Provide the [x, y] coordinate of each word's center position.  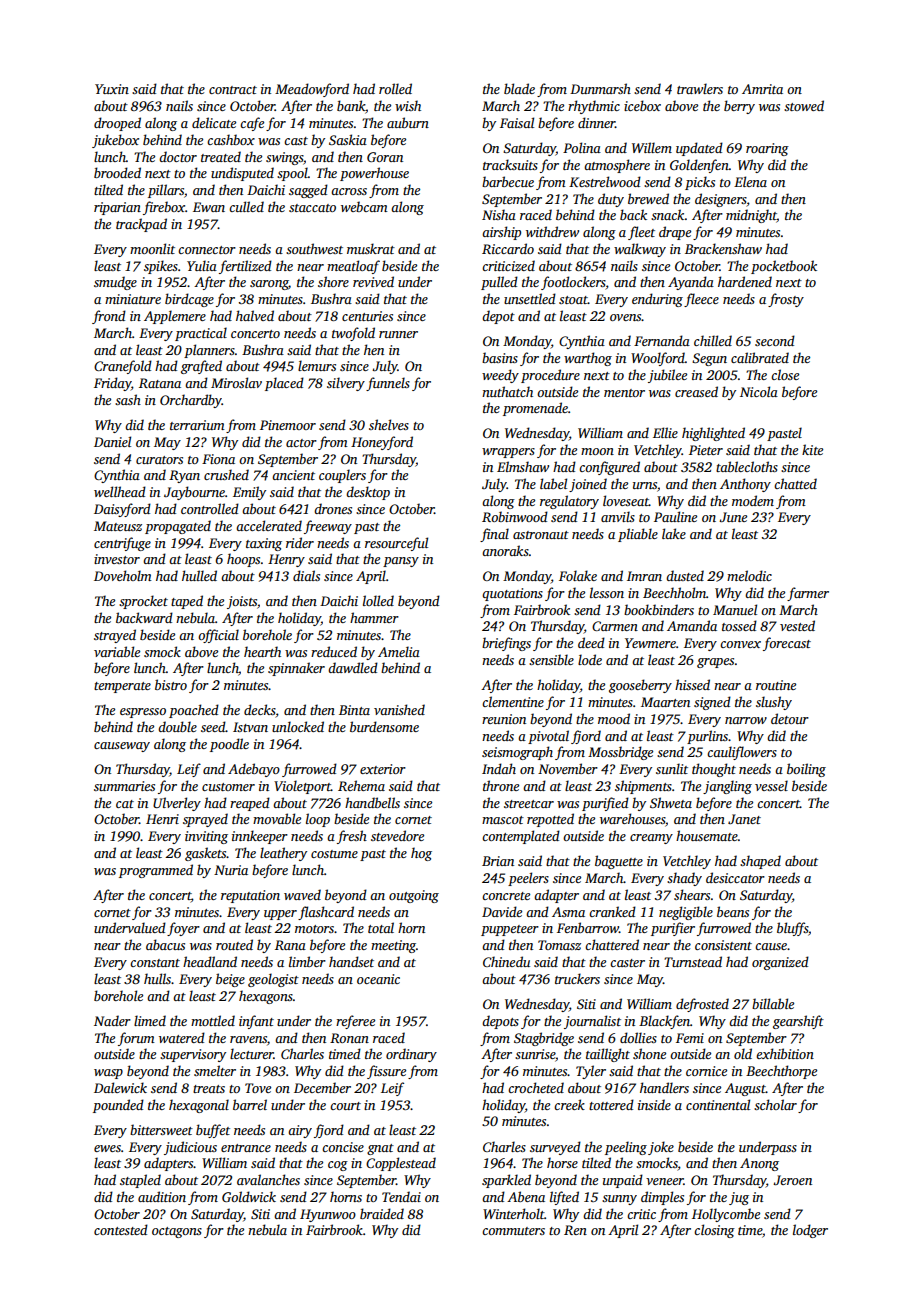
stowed [804, 105]
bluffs [792, 929]
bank [351, 105]
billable [773, 1003]
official [218, 636]
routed [234, 944]
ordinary [411, 1055]
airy [300, 1131]
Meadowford [312, 90]
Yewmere [650, 643]
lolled [378, 600]
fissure [386, 1072]
